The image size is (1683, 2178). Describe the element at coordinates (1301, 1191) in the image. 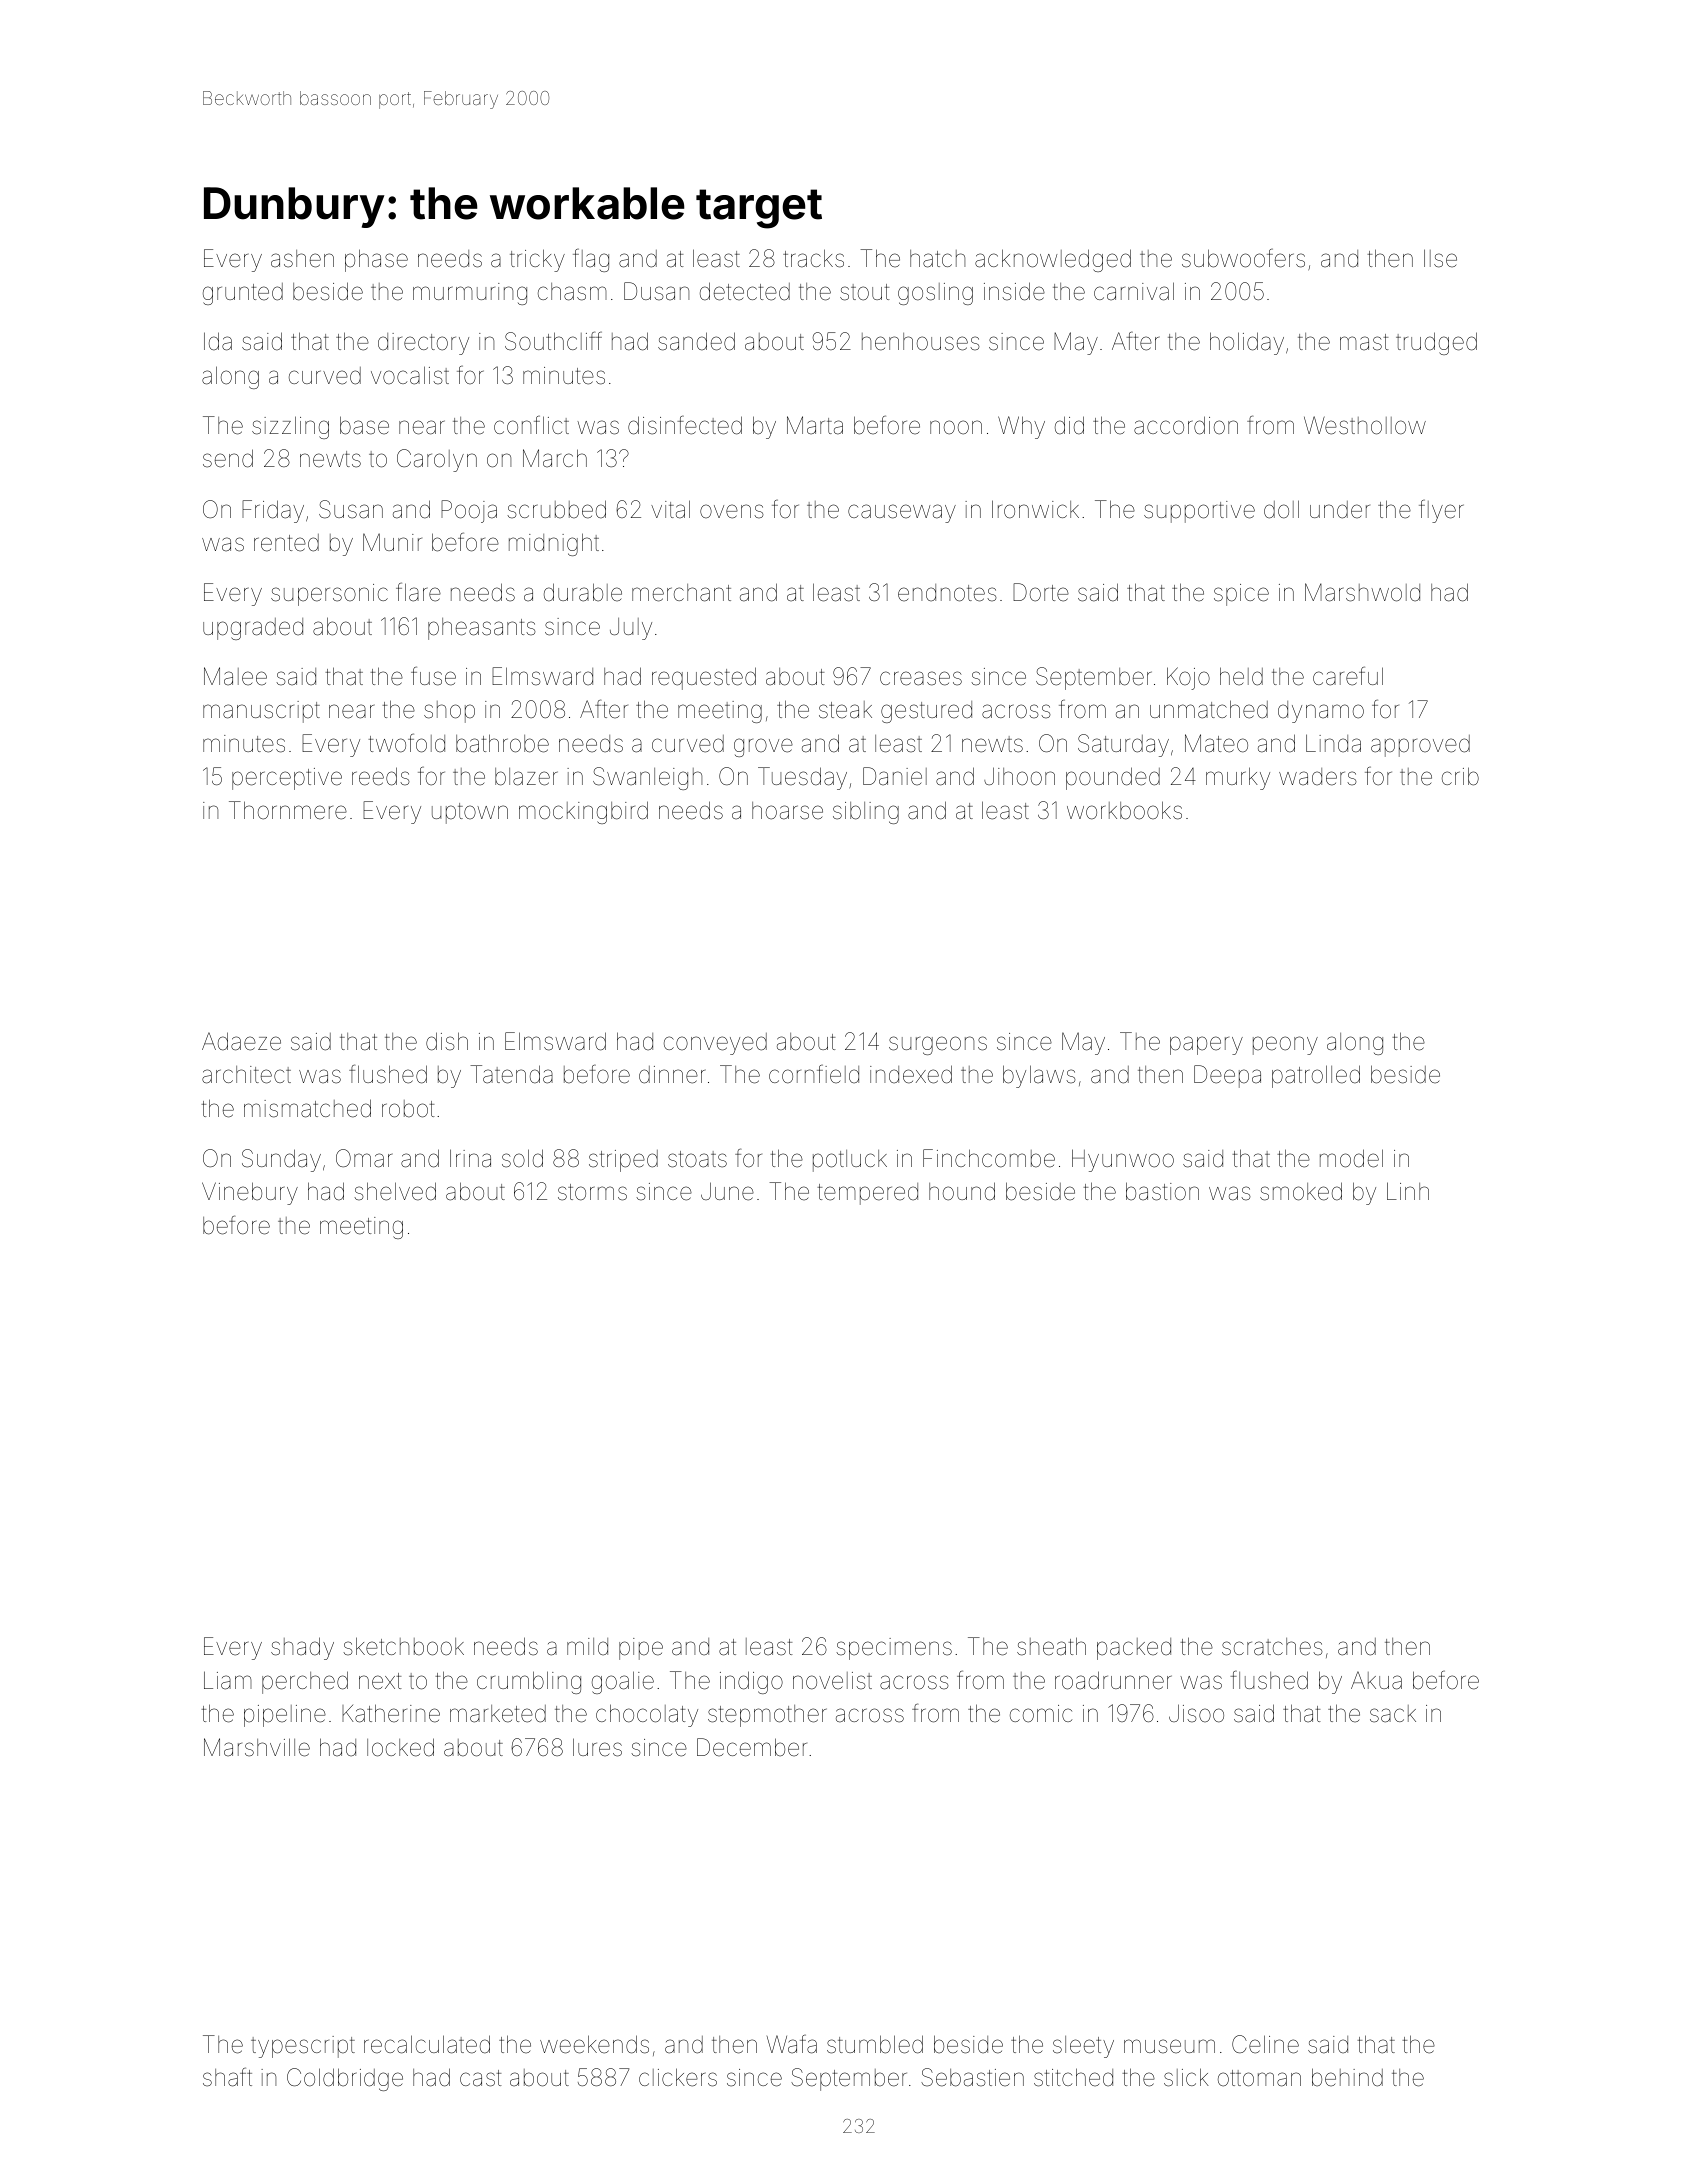

I see `smoked` at that location.
